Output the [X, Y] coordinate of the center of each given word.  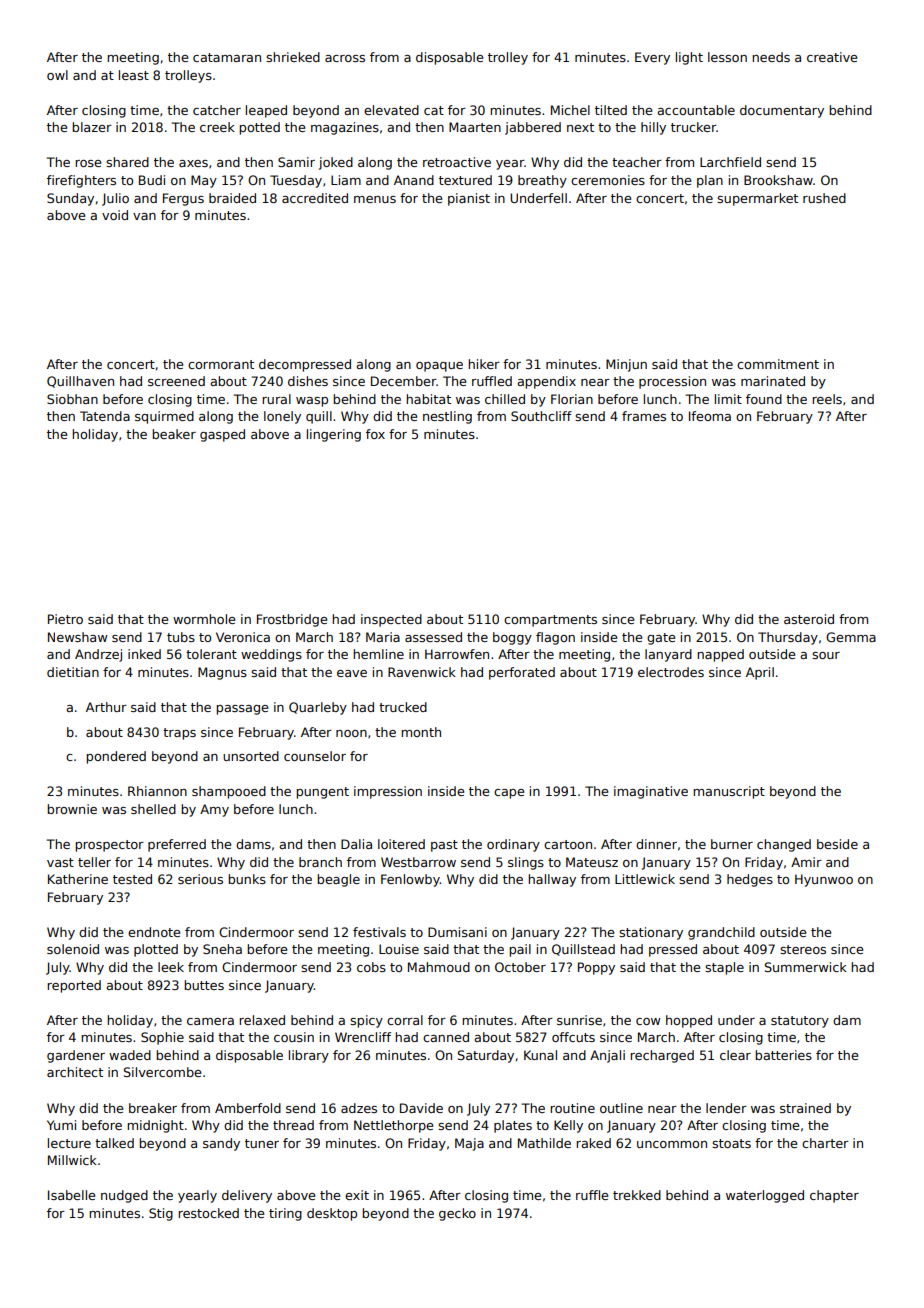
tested [132, 879]
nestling [447, 417]
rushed [824, 198]
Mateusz [592, 862]
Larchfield [730, 162]
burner [732, 844]
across [345, 58]
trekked [637, 1195]
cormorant [221, 364]
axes [193, 163]
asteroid [809, 619]
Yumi [61, 1125]
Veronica [243, 637]
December [403, 381]
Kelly [568, 1126]
